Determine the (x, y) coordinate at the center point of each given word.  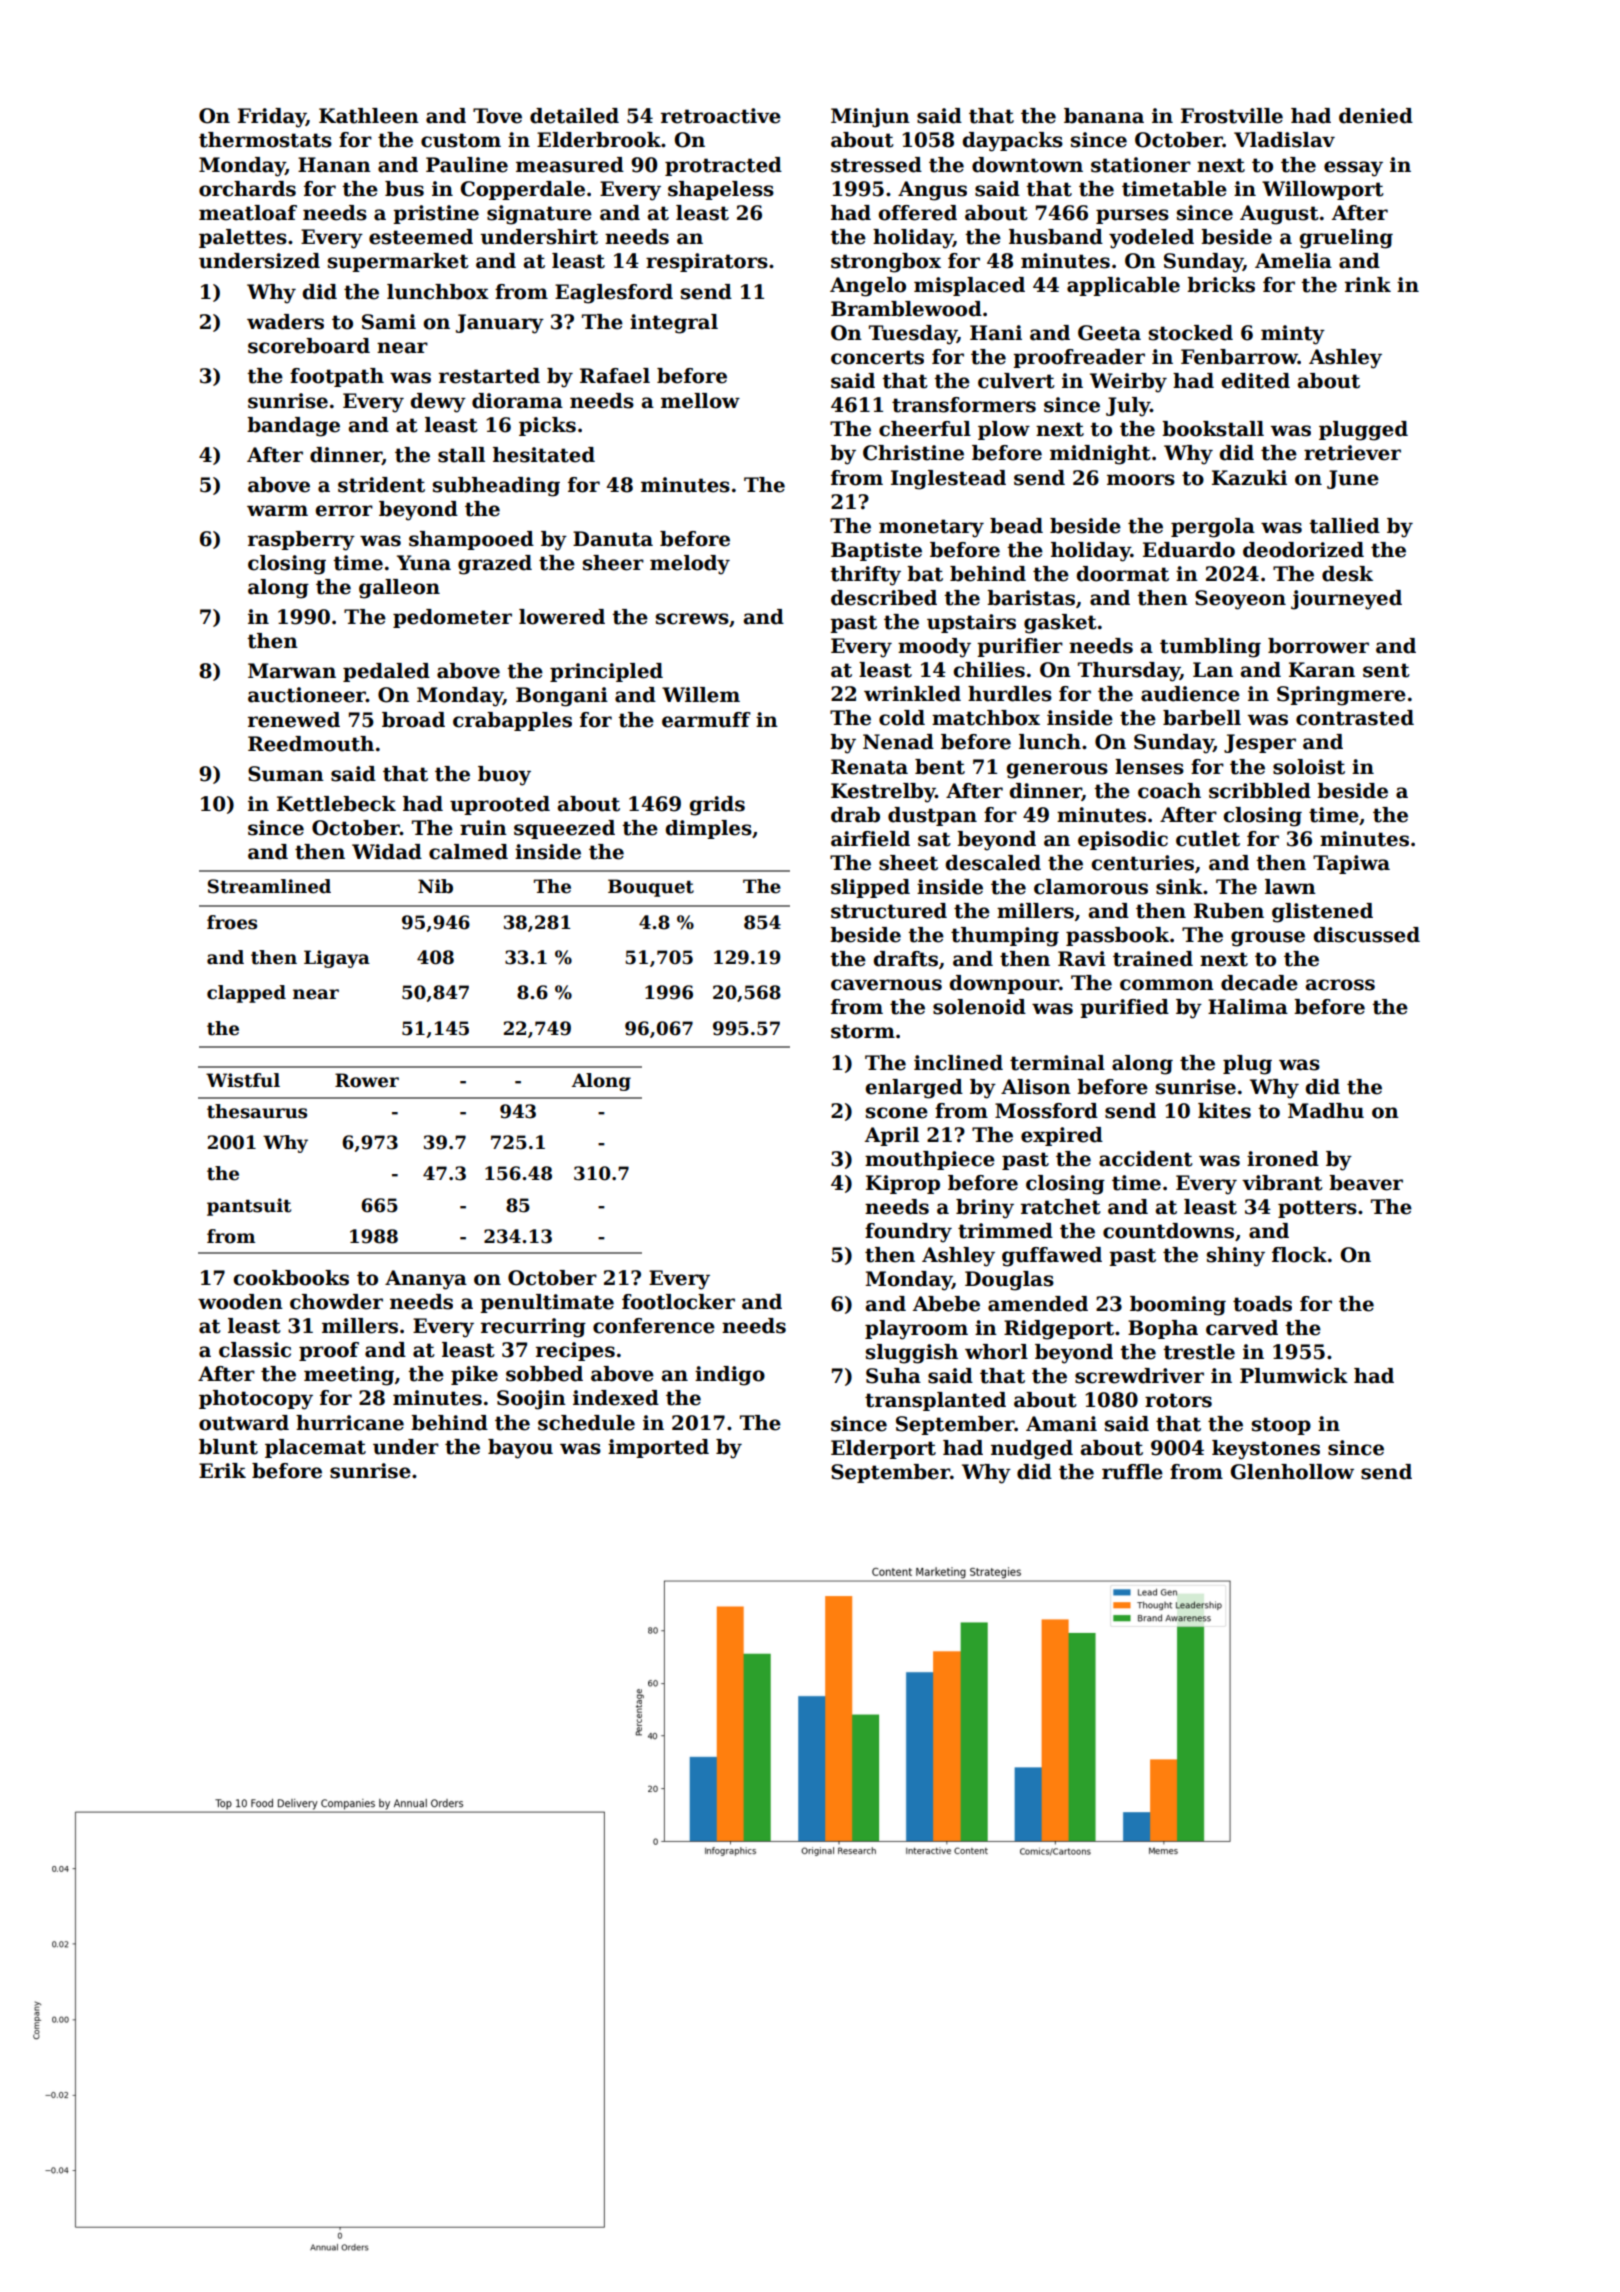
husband (1056, 237)
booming (1178, 1306)
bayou (520, 1449)
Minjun (870, 118)
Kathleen (369, 116)
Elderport (883, 1449)
